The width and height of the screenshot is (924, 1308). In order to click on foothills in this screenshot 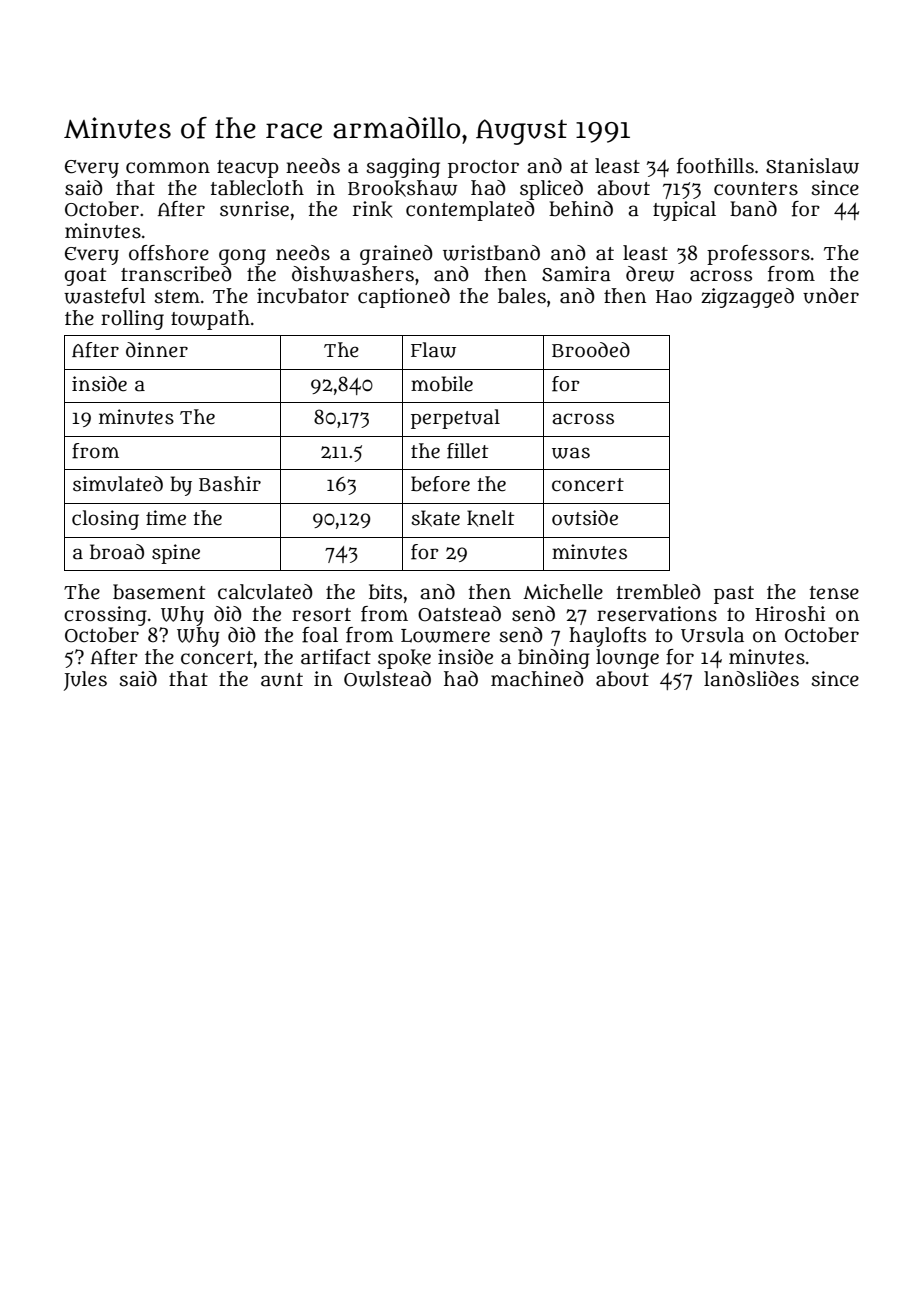, I will do `click(715, 166)`.
